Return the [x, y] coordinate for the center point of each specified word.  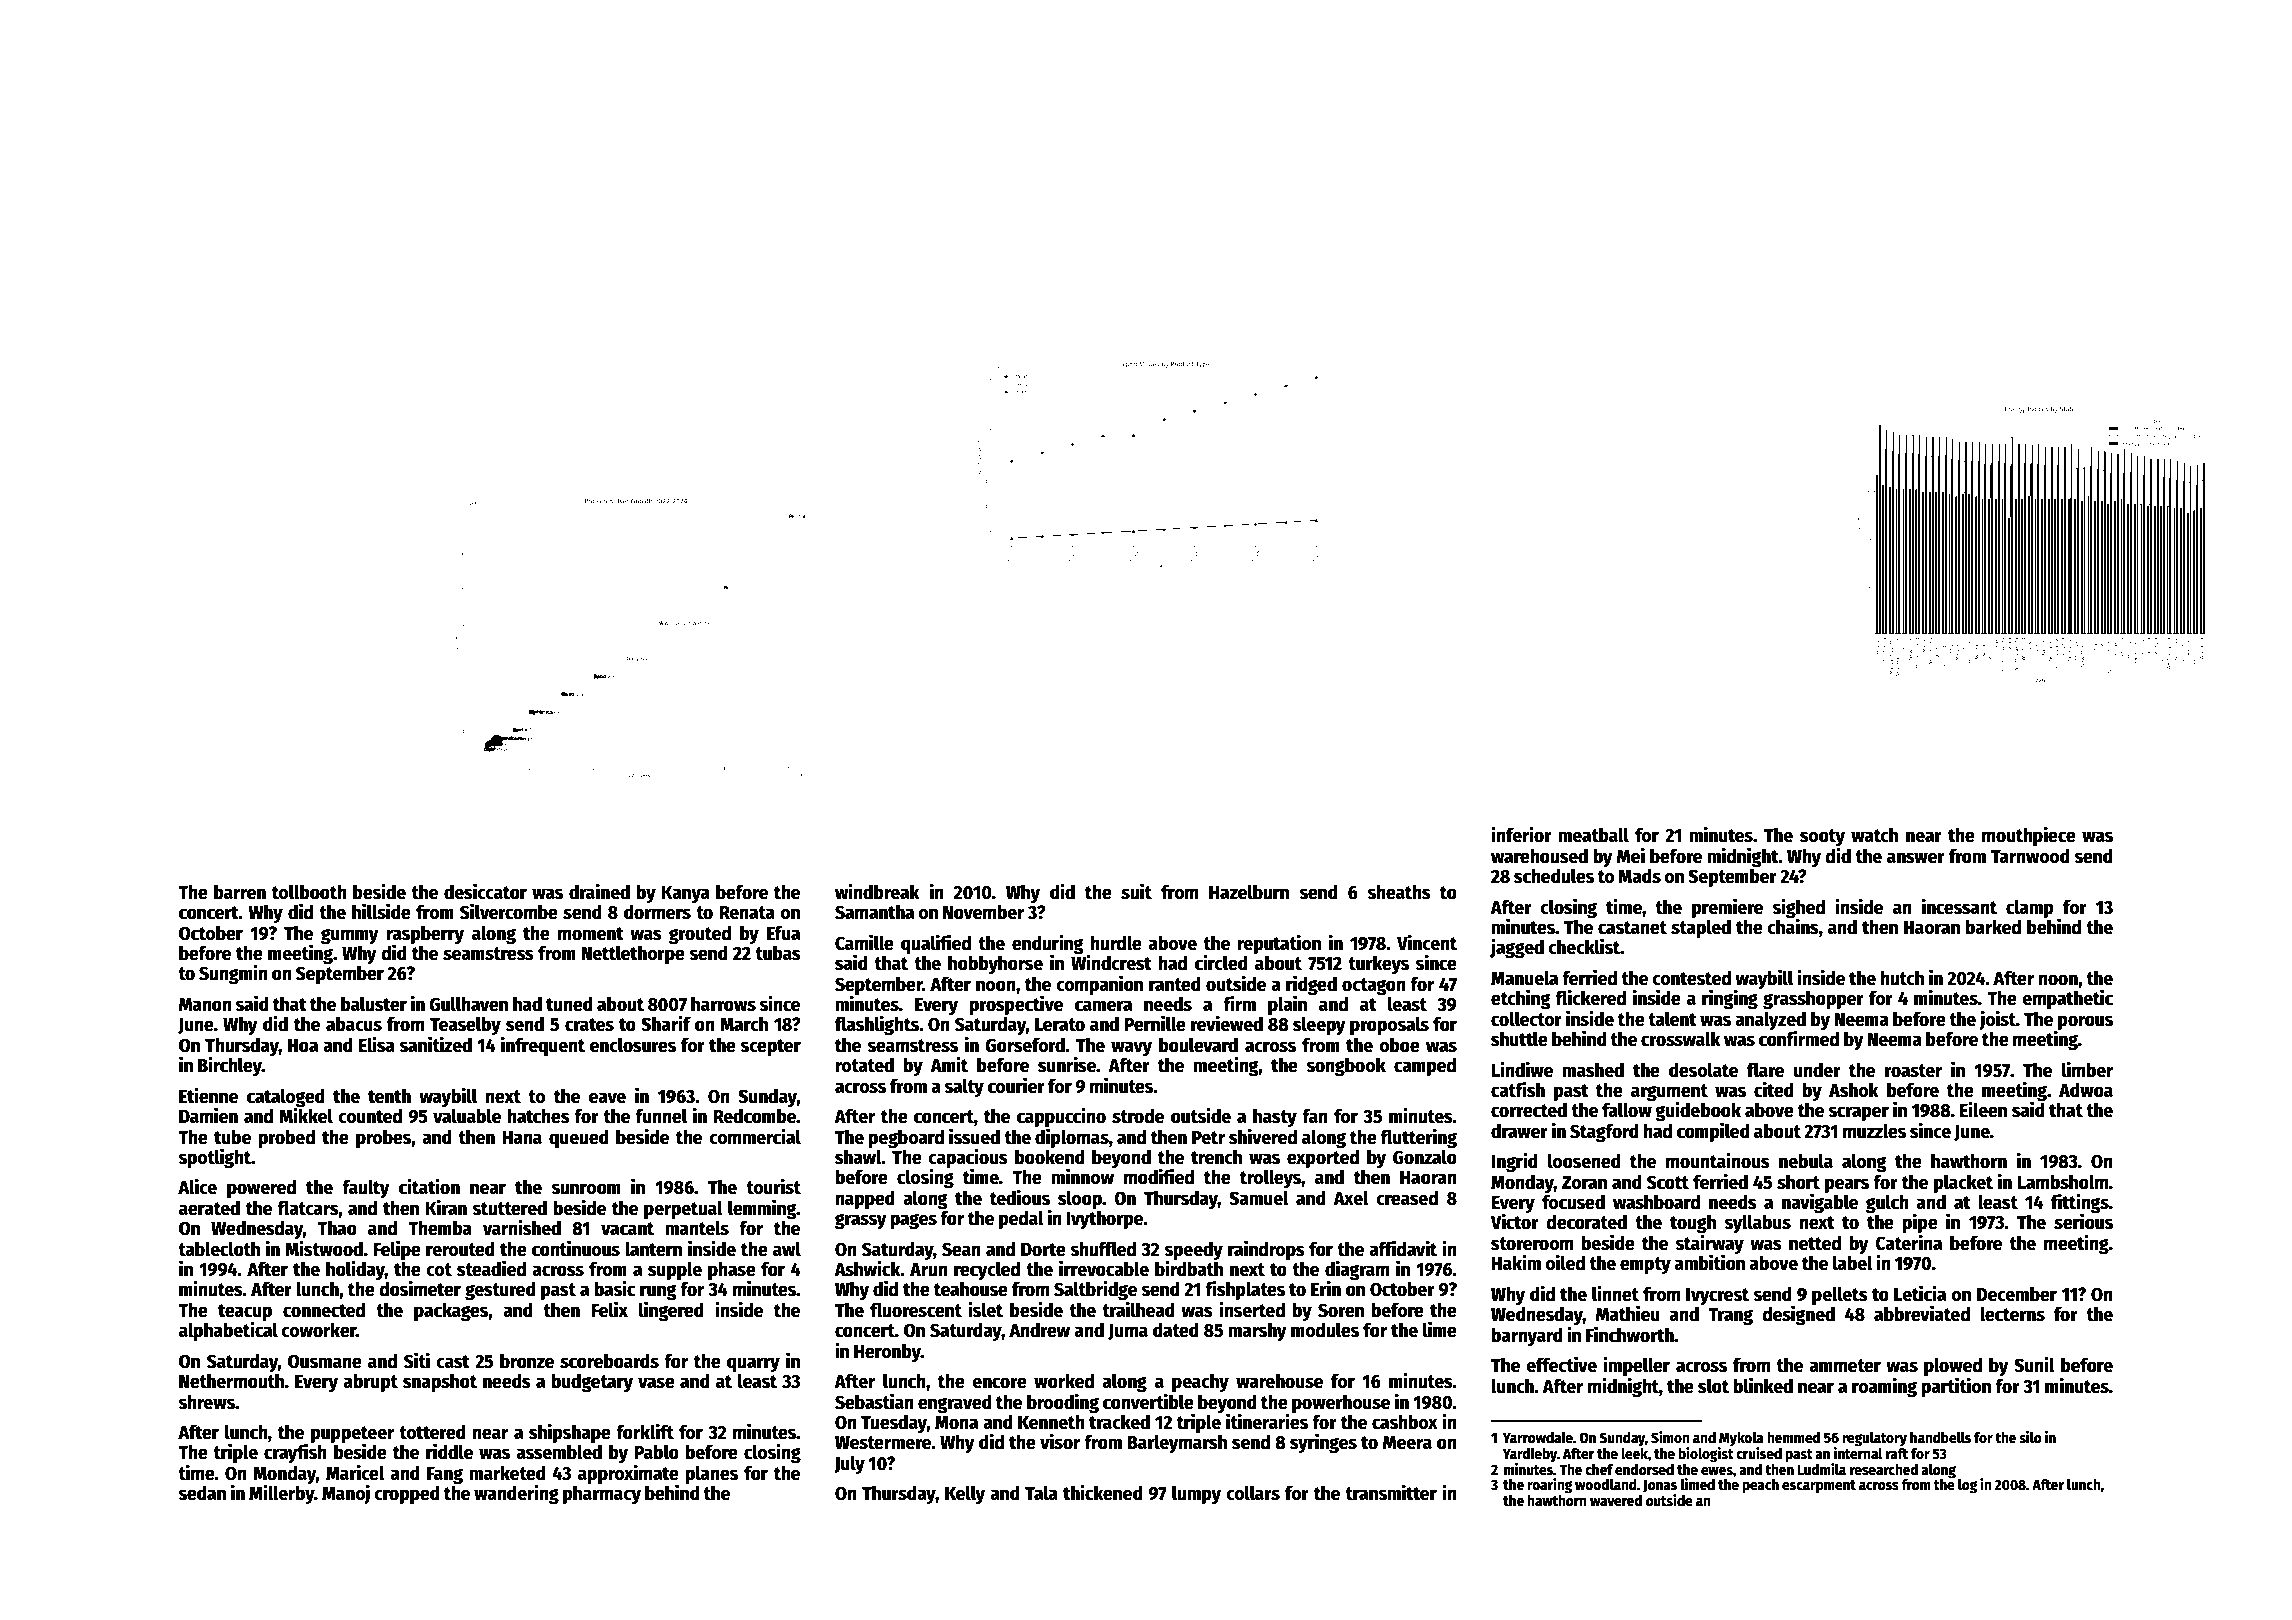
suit [1136, 891]
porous [2085, 1022]
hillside [381, 911]
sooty [1822, 837]
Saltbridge [1095, 1290]
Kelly [965, 1494]
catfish [1518, 1089]
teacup [245, 1312]
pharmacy [602, 1494]
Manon [205, 1004]
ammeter [1845, 1366]
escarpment [1819, 1486]
